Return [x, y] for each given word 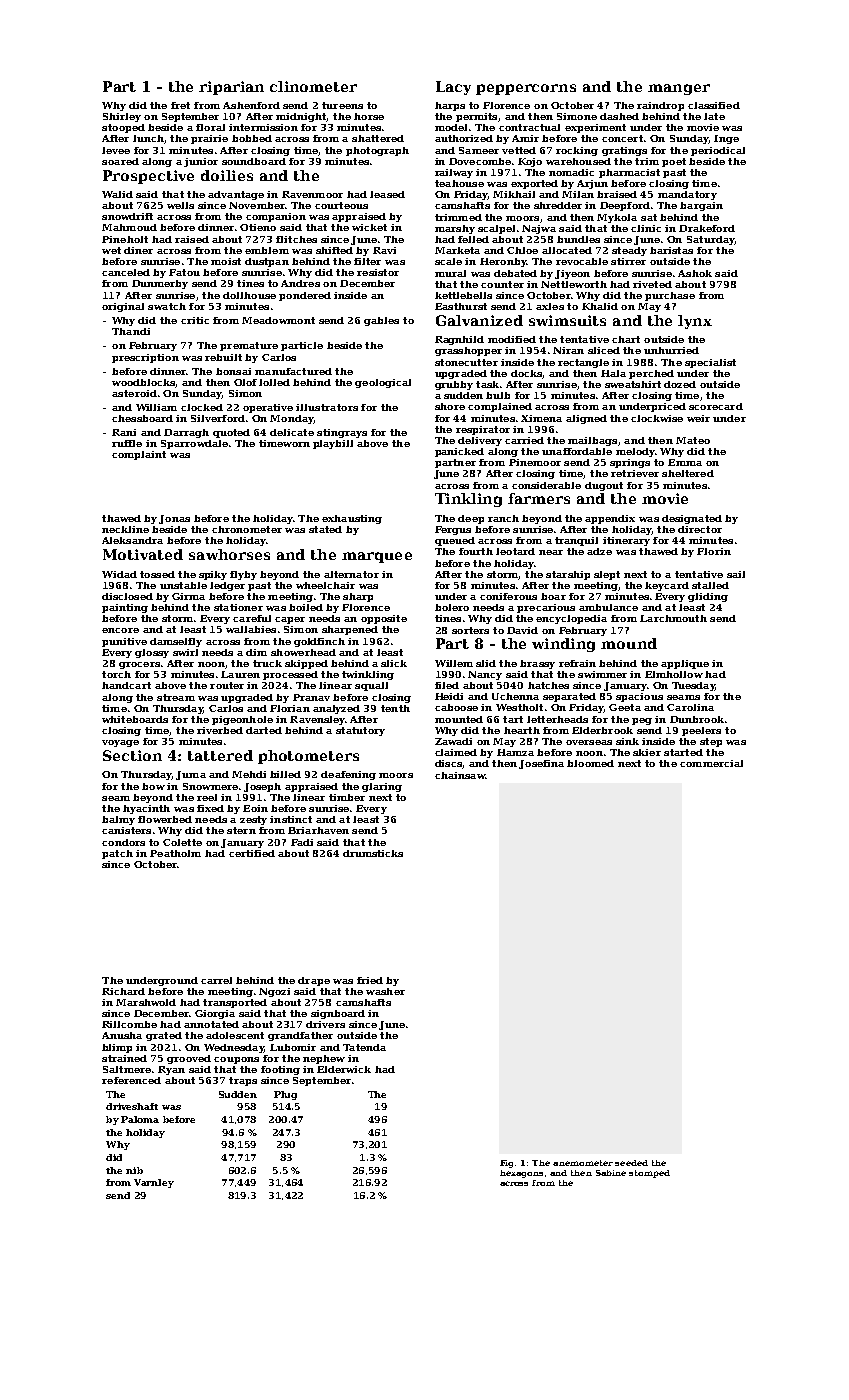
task [487, 384]
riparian [231, 88]
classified [714, 105]
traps [243, 1081]
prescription [145, 358]
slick [394, 663]
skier [647, 752]
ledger [227, 586]
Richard [123, 991]
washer [385, 991]
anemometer [583, 1163]
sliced [604, 350]
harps [450, 106]
